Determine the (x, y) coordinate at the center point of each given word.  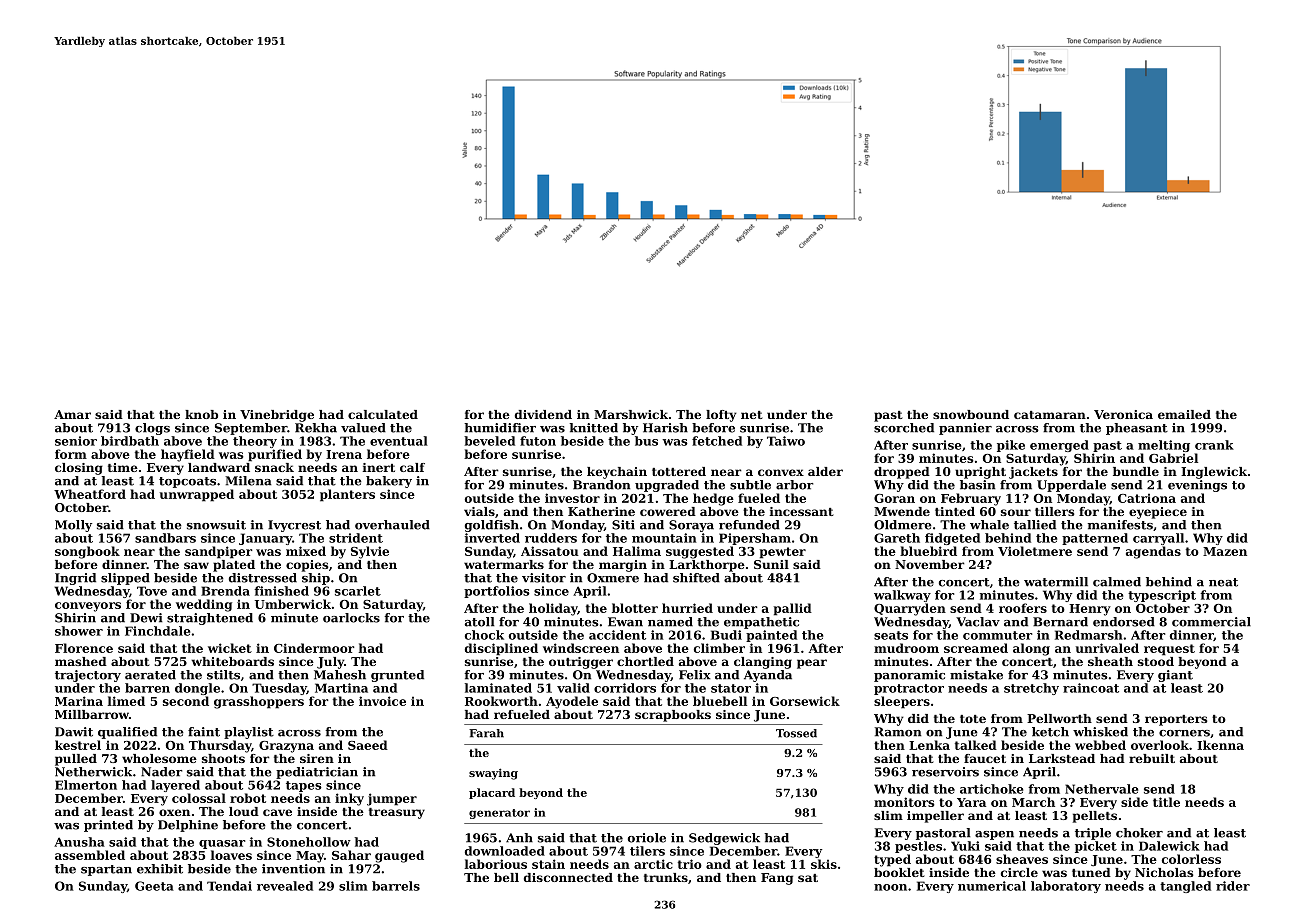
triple (1093, 834)
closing (79, 469)
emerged (1059, 446)
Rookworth (501, 701)
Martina (341, 688)
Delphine (188, 826)
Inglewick (1214, 473)
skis (824, 864)
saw (196, 565)
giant (1175, 676)
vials (479, 511)
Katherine (601, 511)
